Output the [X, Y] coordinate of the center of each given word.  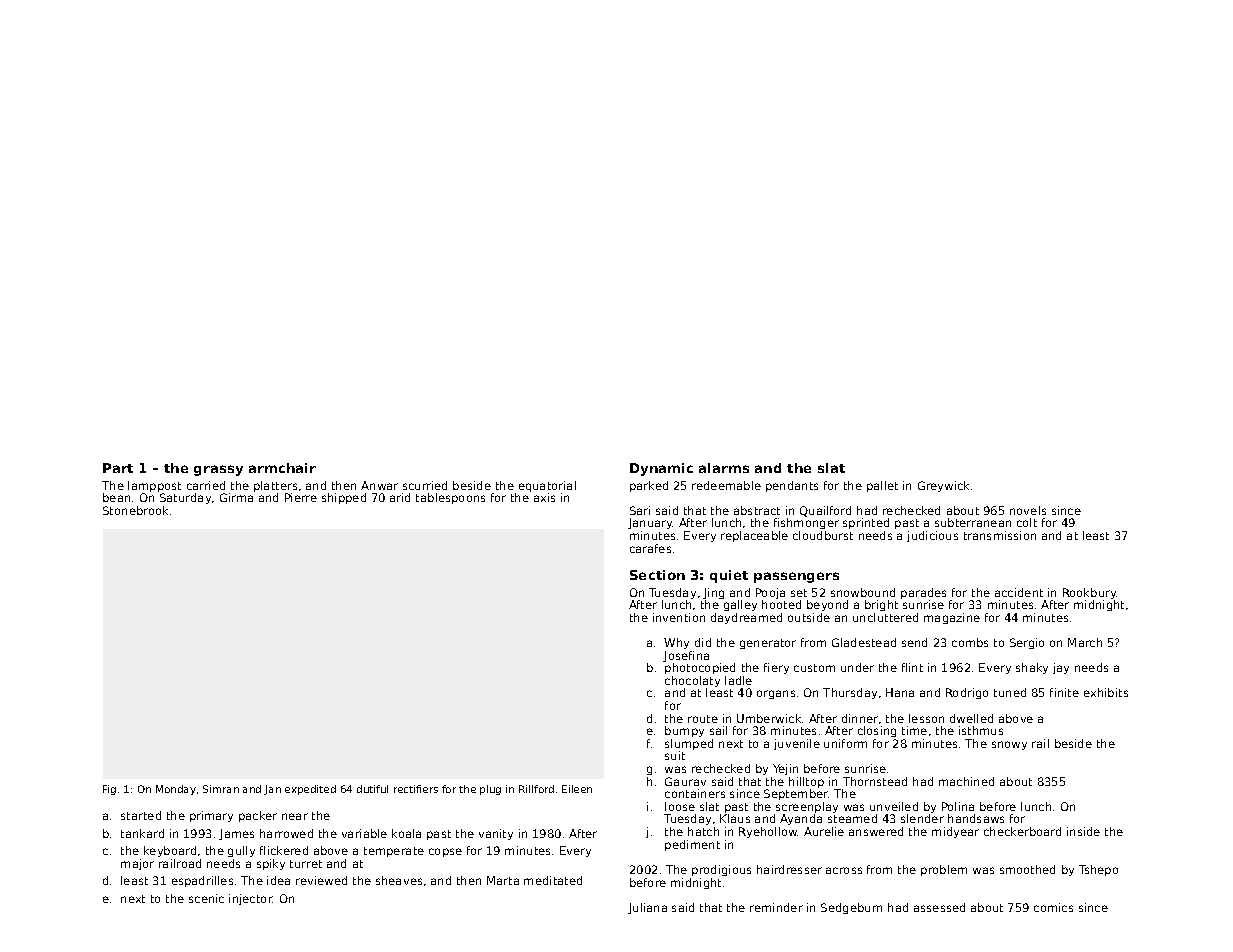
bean [116, 497]
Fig [109, 790]
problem [944, 870]
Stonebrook [135, 510]
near [295, 816]
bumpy [684, 731]
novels [1028, 510]
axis [544, 497]
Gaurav [685, 781]
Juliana [647, 908]
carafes [650, 548]
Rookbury [1090, 593]
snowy [1009, 745]
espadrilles [202, 881]
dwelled [971, 718]
